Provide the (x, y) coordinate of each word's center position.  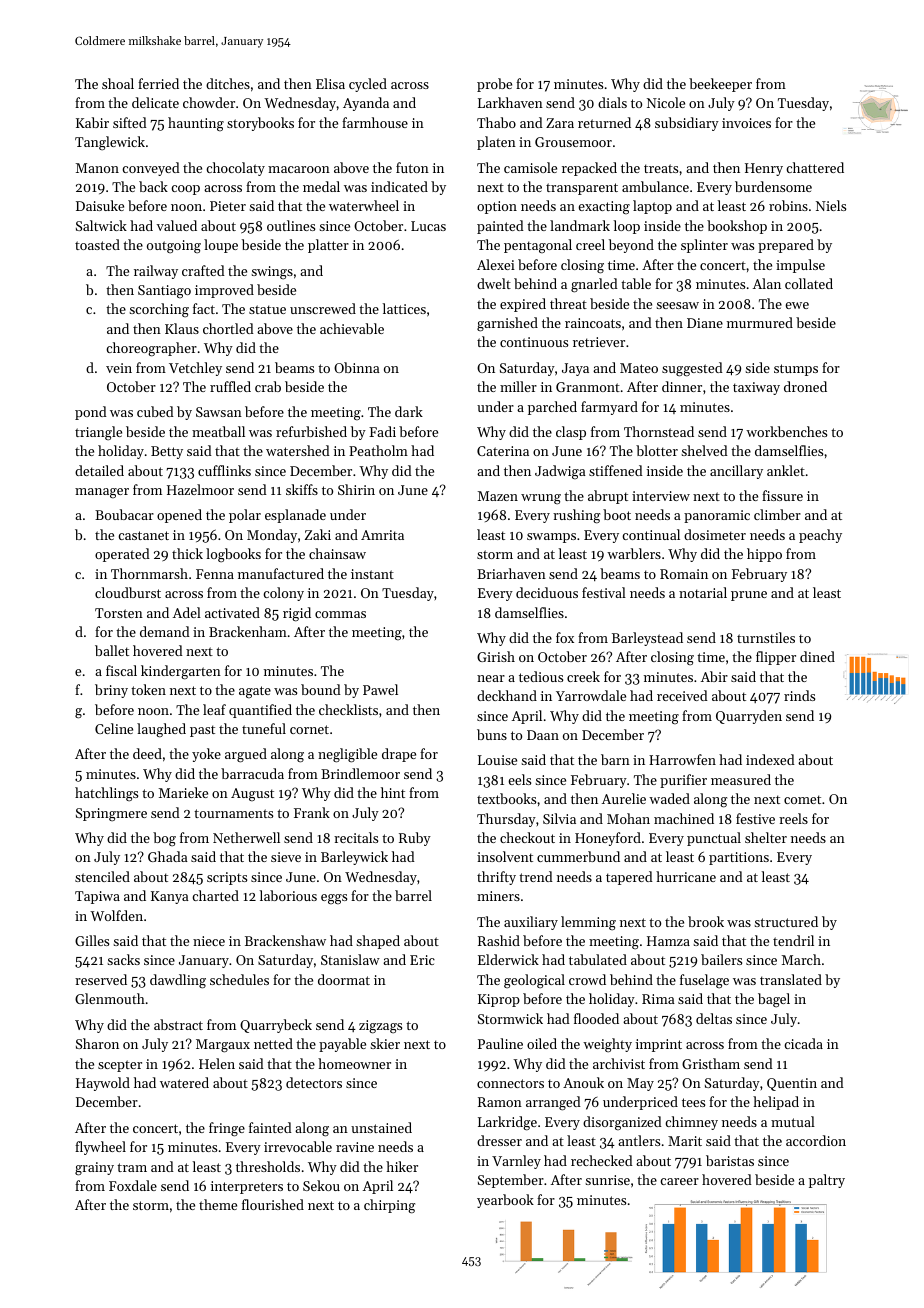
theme (218, 1204)
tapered (629, 878)
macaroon (299, 169)
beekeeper (720, 85)
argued (246, 755)
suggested (692, 369)
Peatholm (378, 450)
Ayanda (366, 104)
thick (187, 553)
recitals (356, 837)
